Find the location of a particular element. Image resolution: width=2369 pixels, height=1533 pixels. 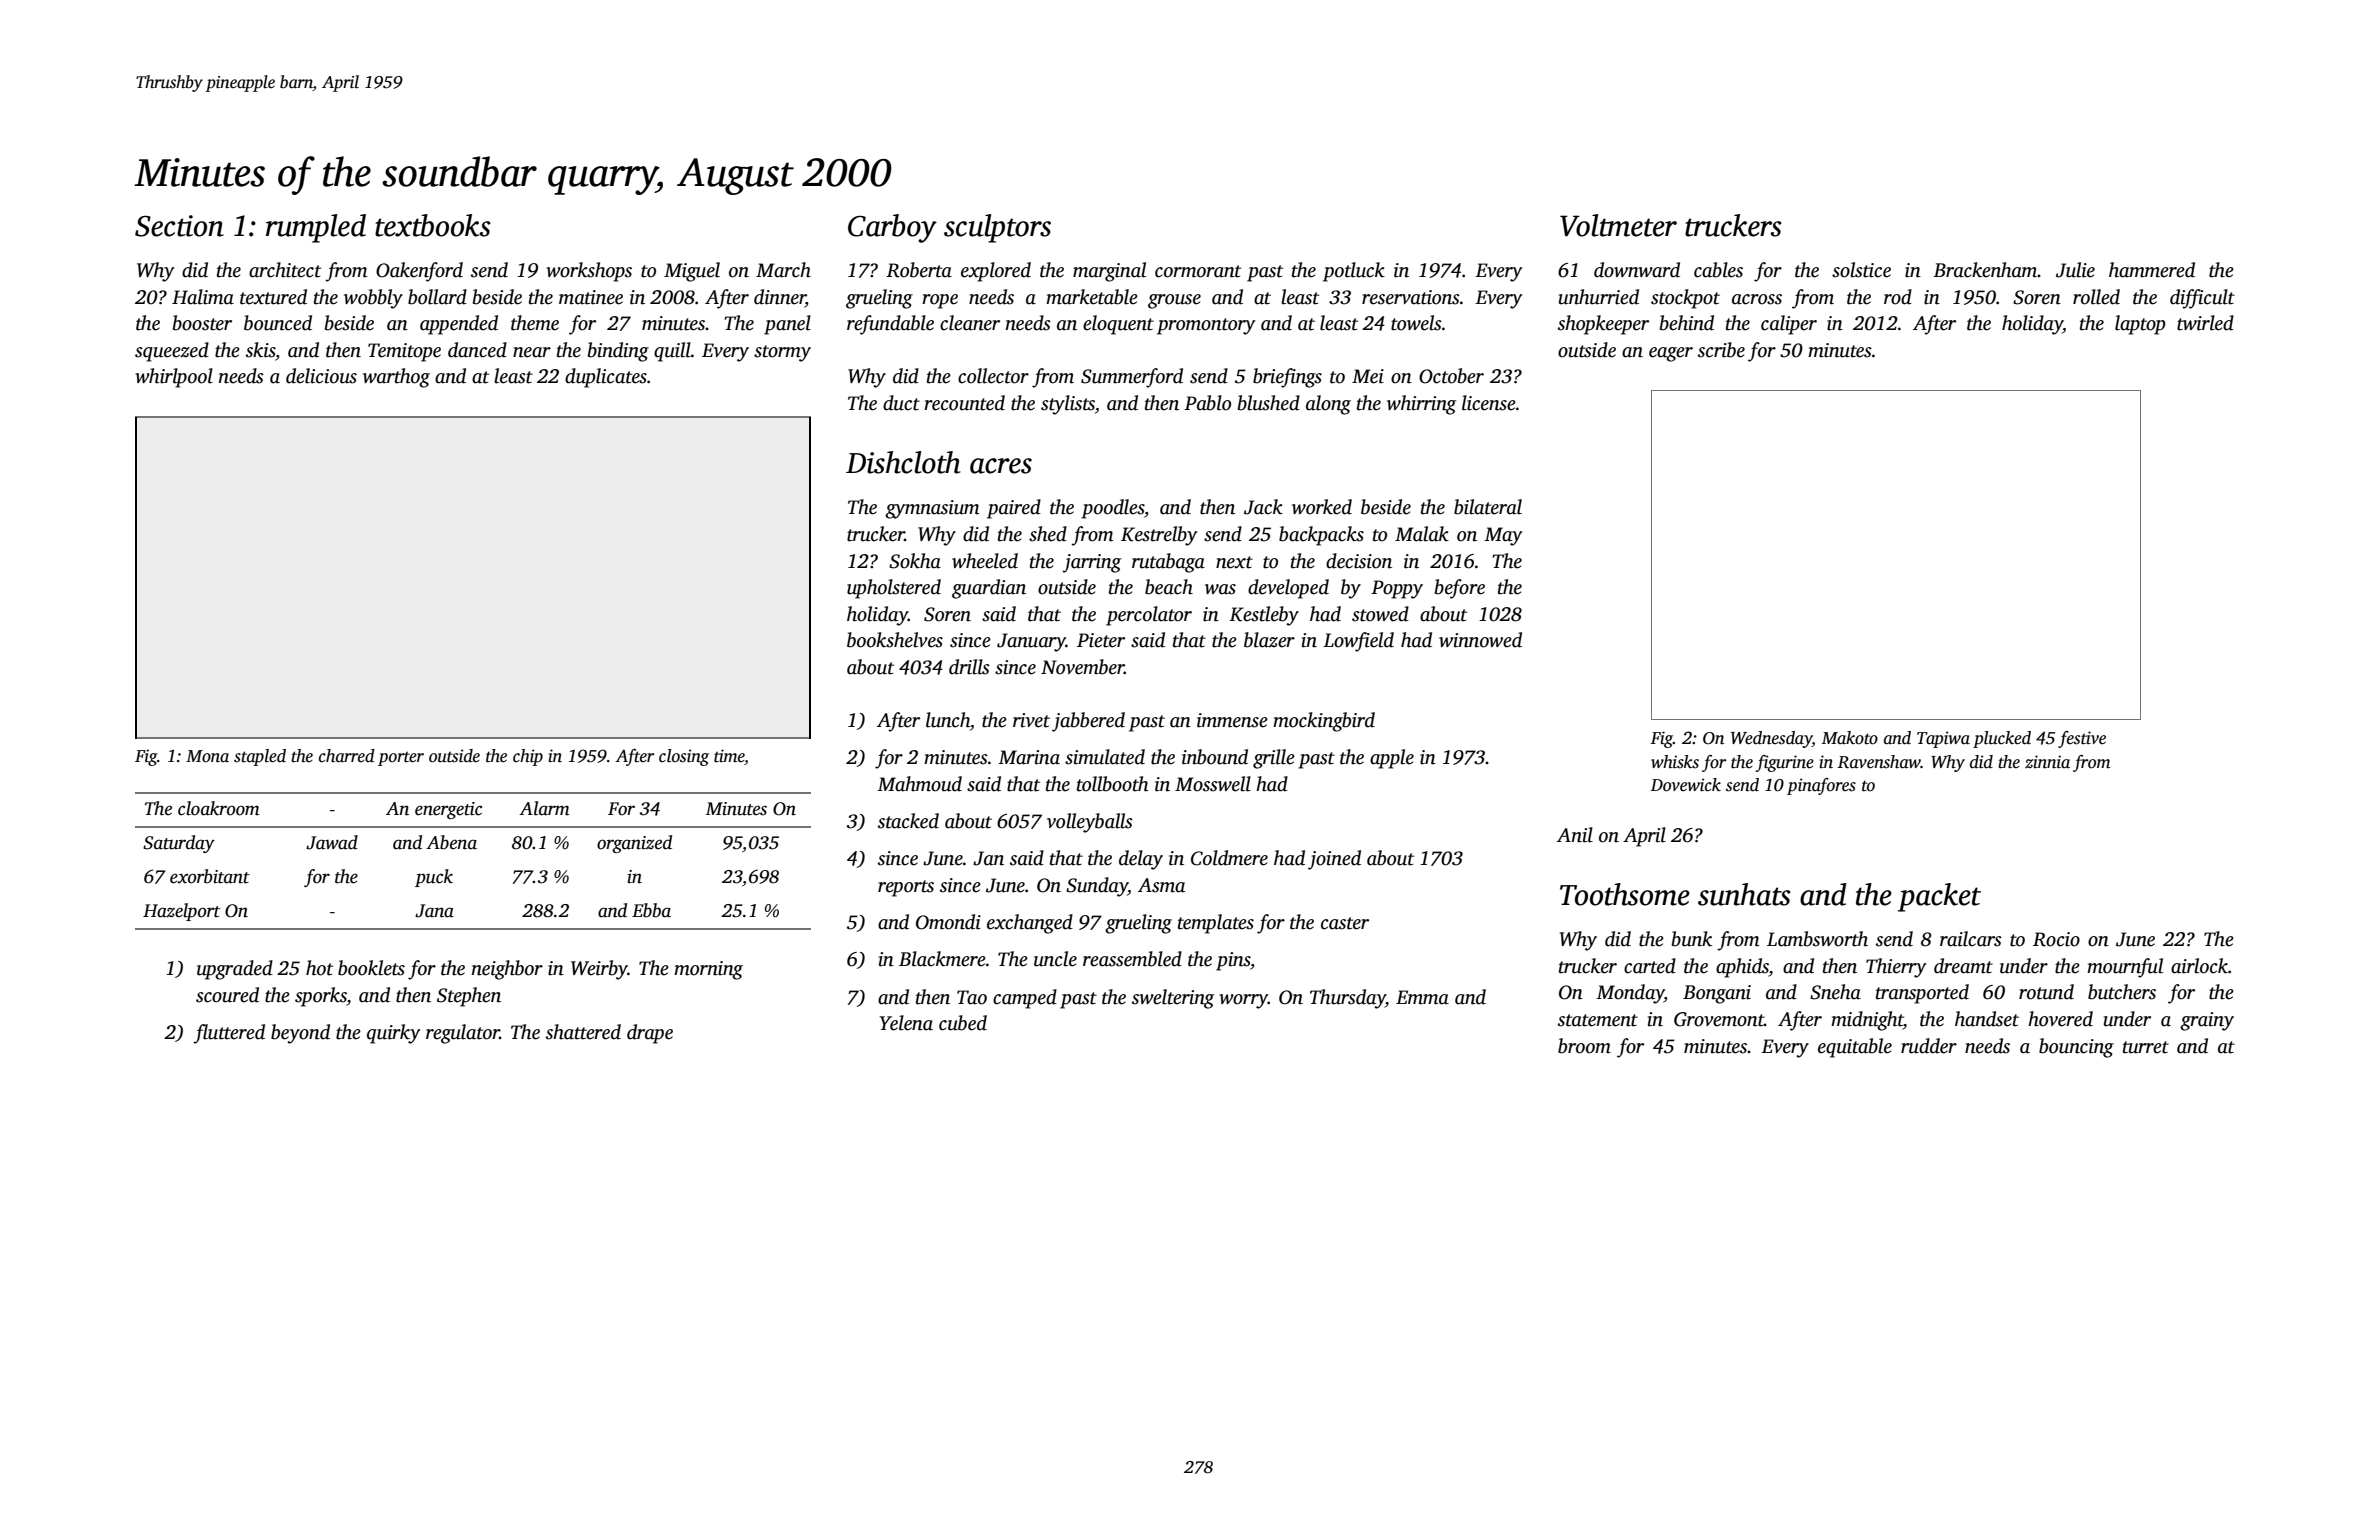

hammered is located at coordinates (2152, 270).
